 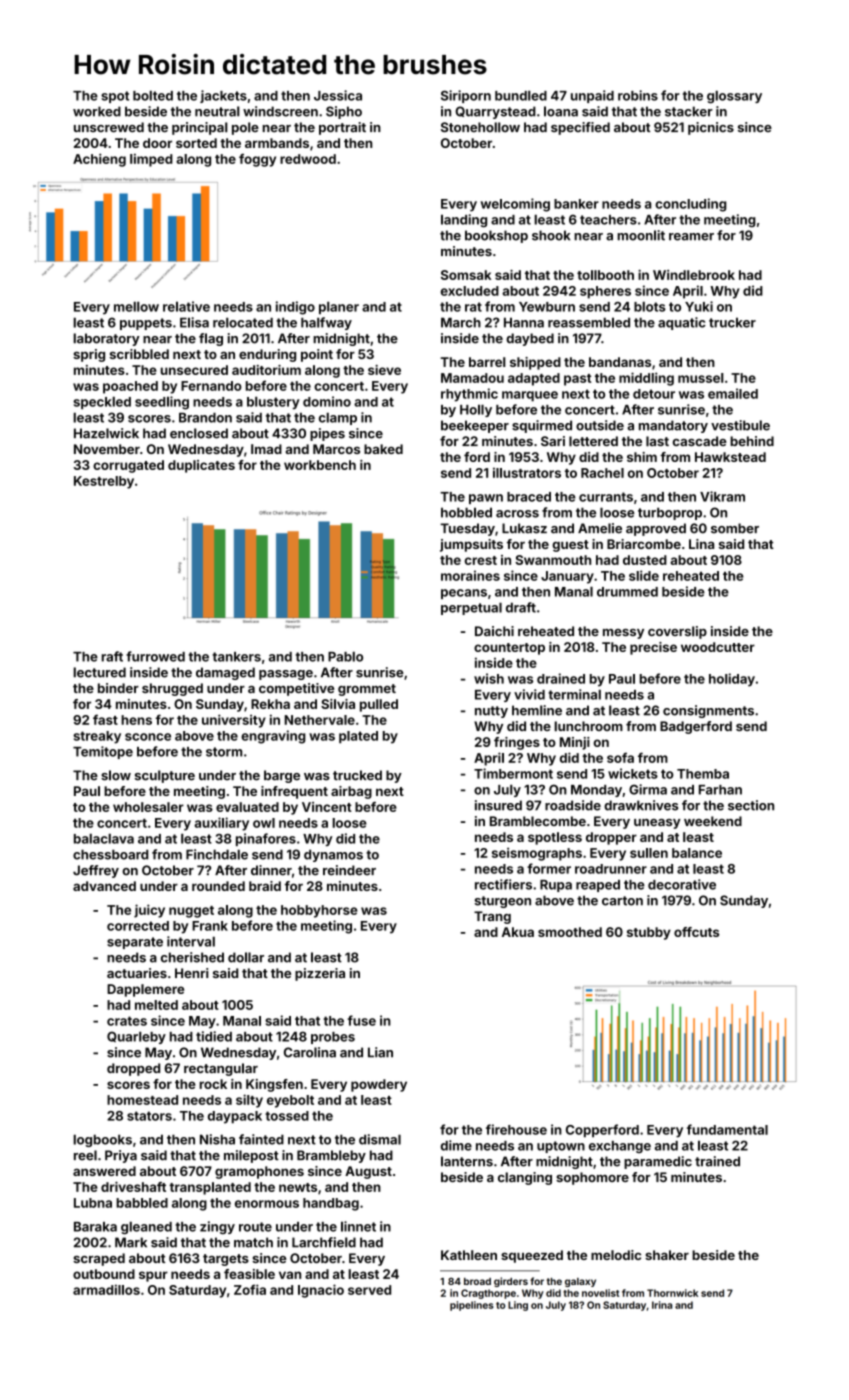 What do you see at coordinates (682, 884) in the screenshot?
I see `decorative` at bounding box center [682, 884].
